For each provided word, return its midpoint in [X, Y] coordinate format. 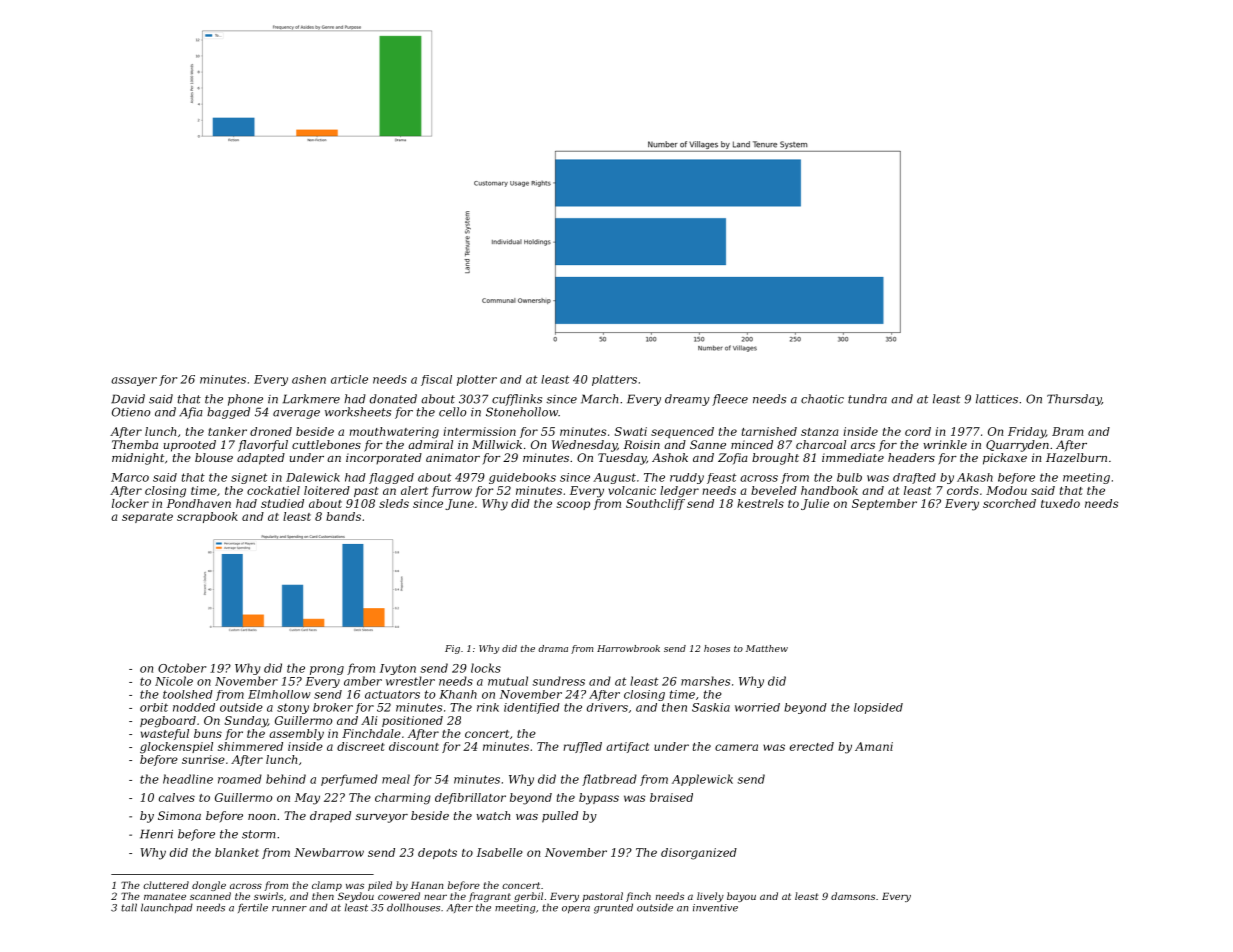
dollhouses [413, 907]
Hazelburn [1076, 457]
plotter [477, 380]
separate [147, 518]
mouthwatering [394, 433]
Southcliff [655, 504]
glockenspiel [176, 748]
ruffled [582, 747]
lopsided [878, 708]
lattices [997, 399]
